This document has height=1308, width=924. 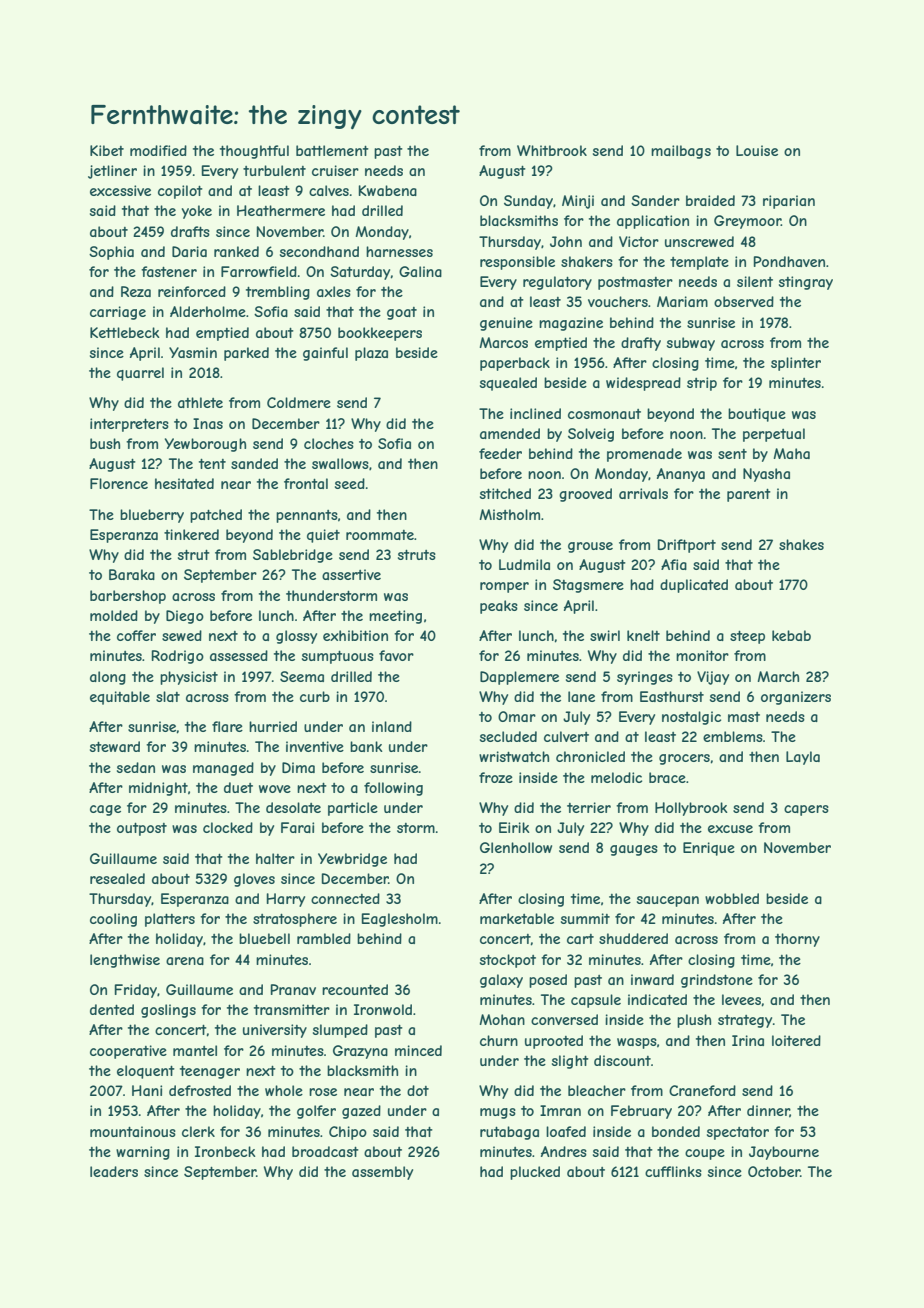 I want to click on observed, so click(x=744, y=301).
